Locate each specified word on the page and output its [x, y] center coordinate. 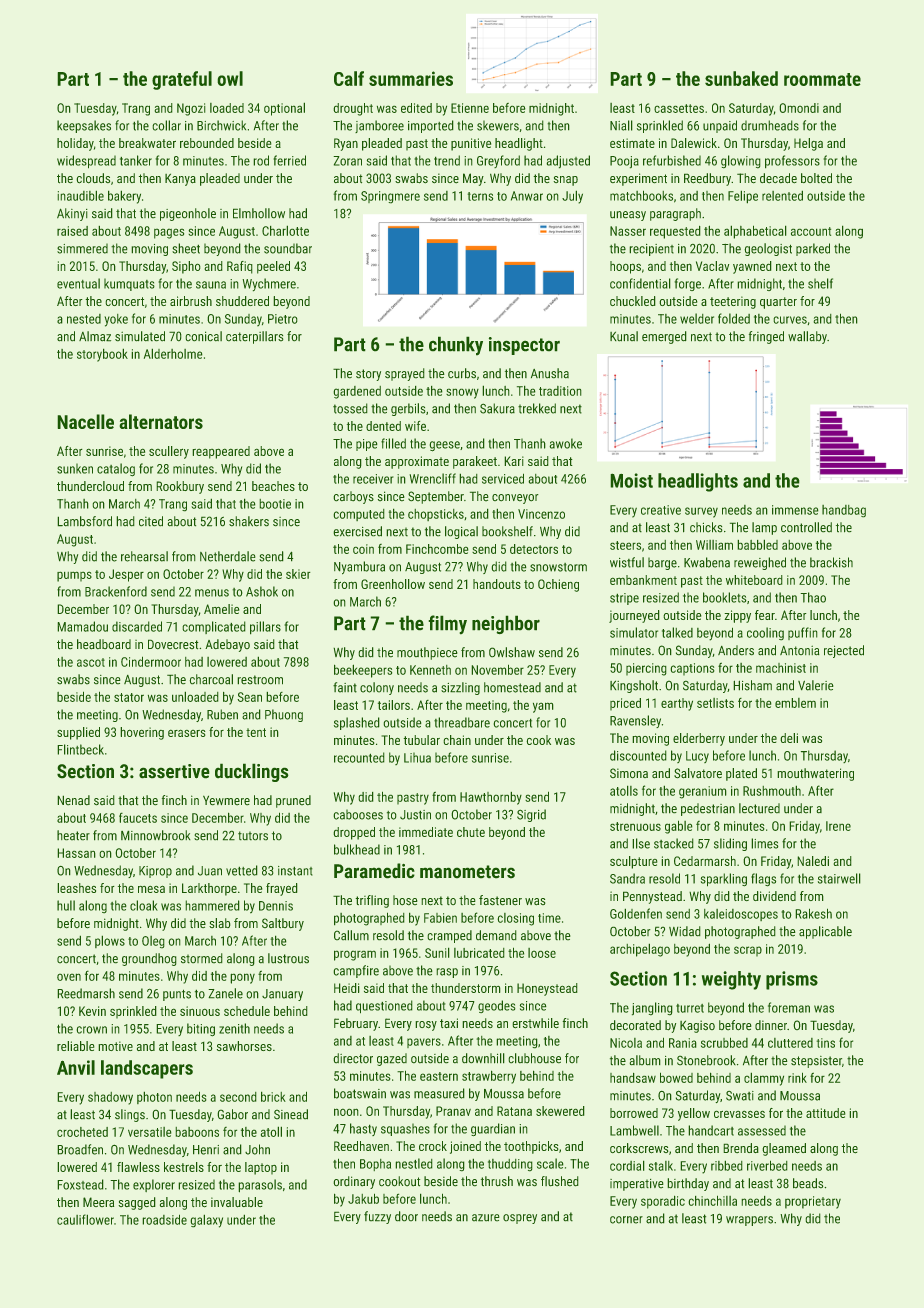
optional [284, 109]
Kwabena [707, 562]
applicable [825, 932]
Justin [415, 815]
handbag [844, 511]
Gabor [232, 1114]
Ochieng [558, 585]
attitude [826, 1113]
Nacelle [85, 421]
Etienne [470, 108]
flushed [560, 1181]
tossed [350, 408]
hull [66, 905]
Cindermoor [151, 661]
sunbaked [741, 78]
